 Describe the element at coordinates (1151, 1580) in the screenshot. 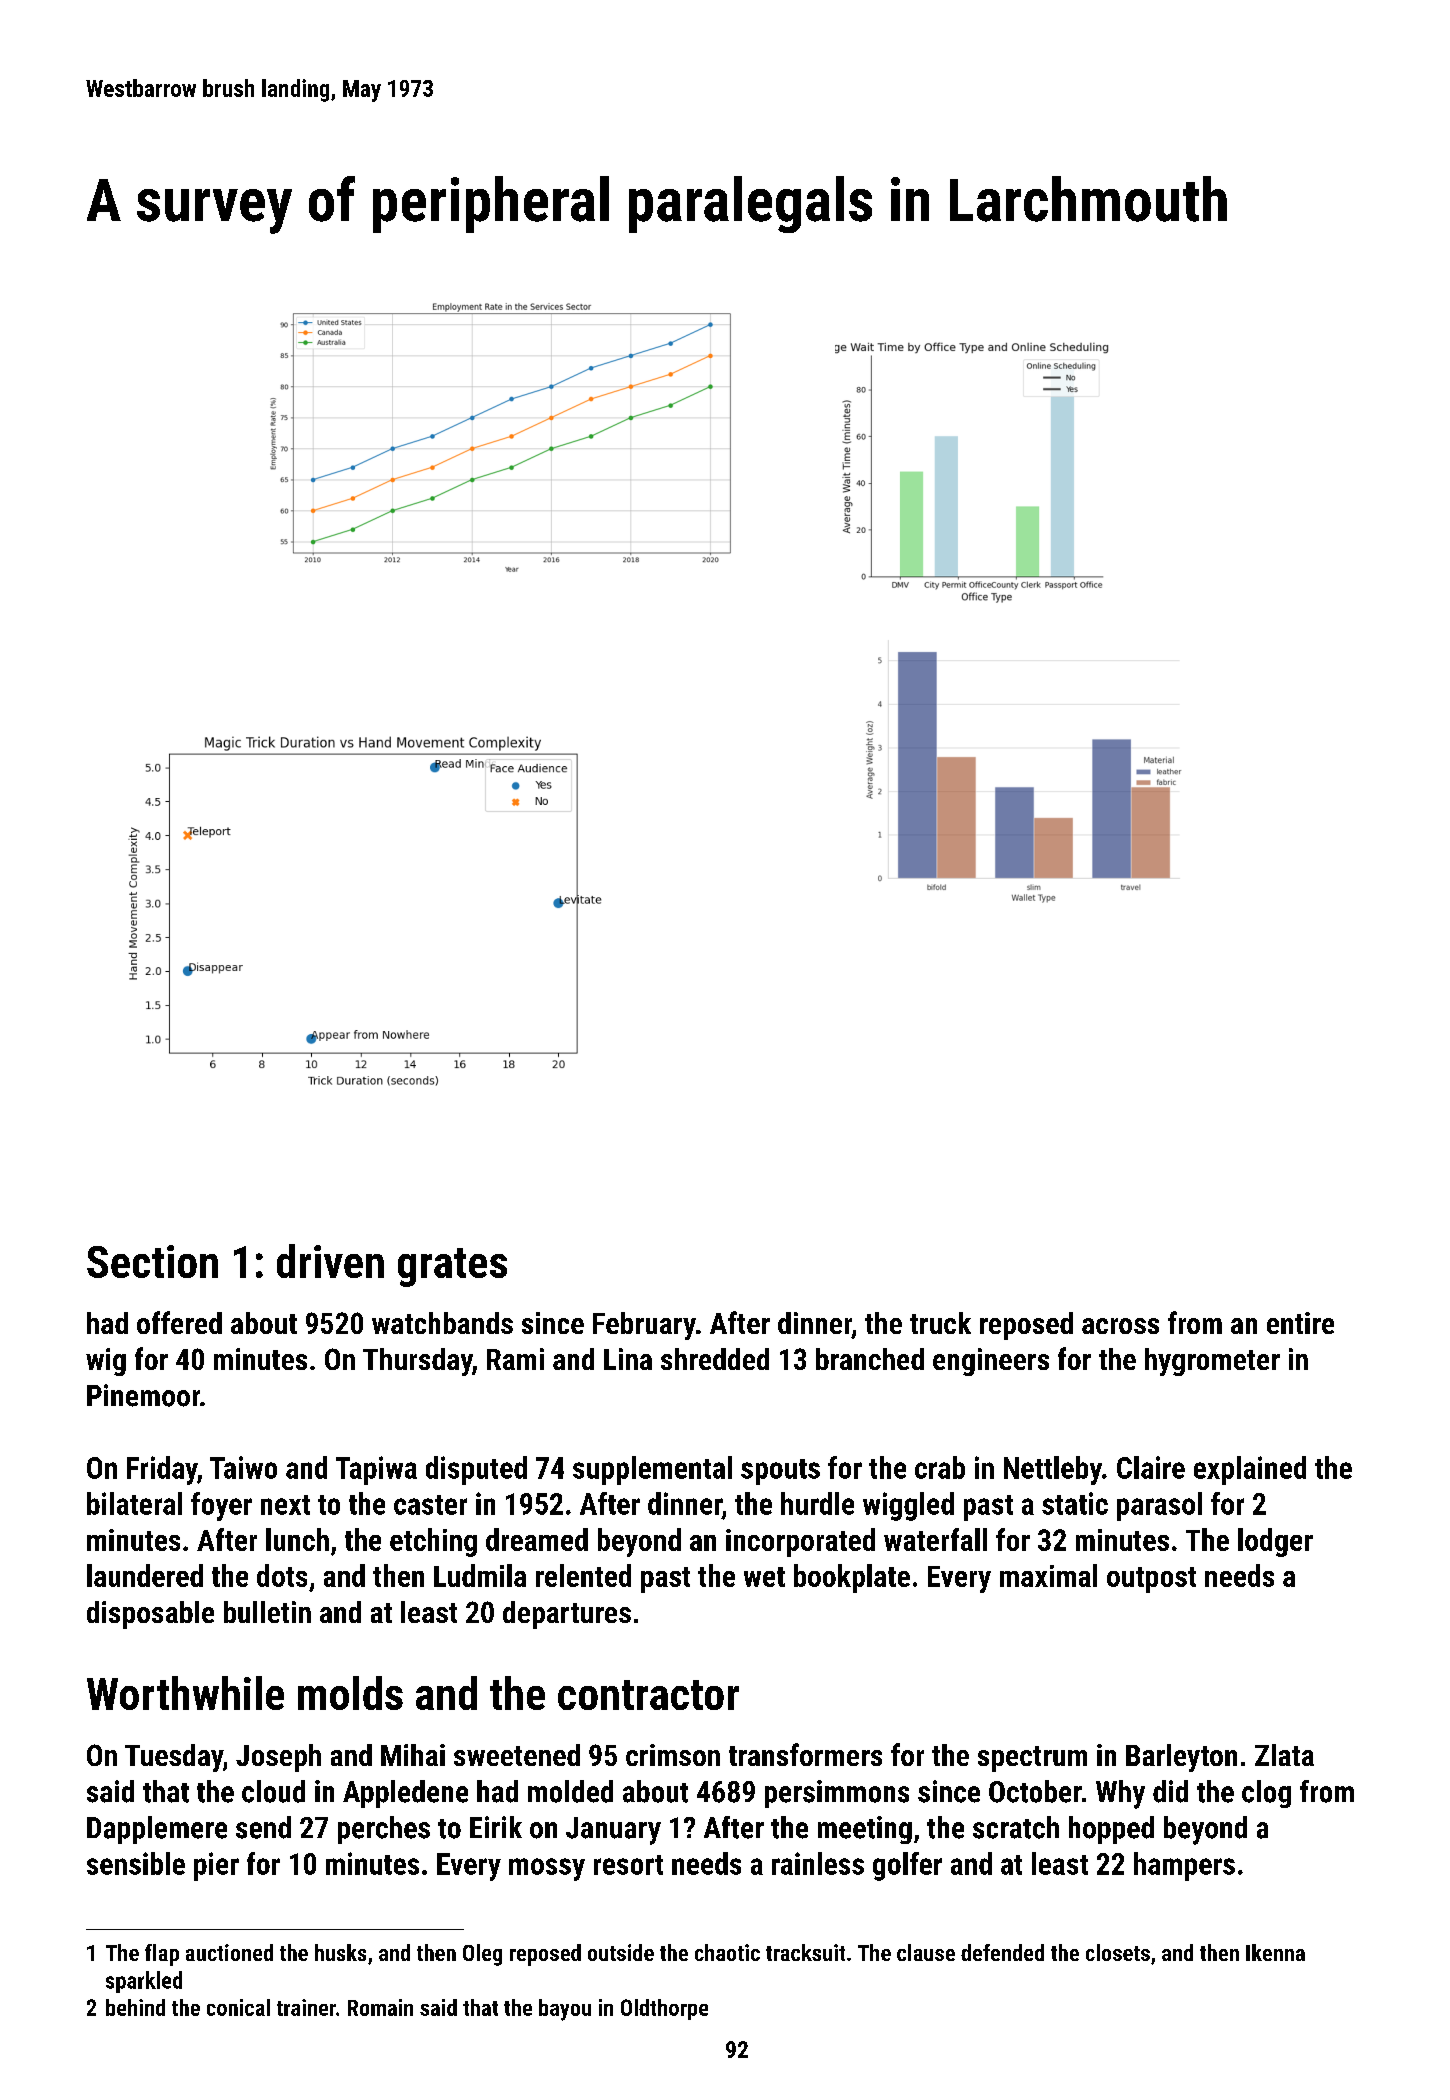

I see `outpost` at that location.
